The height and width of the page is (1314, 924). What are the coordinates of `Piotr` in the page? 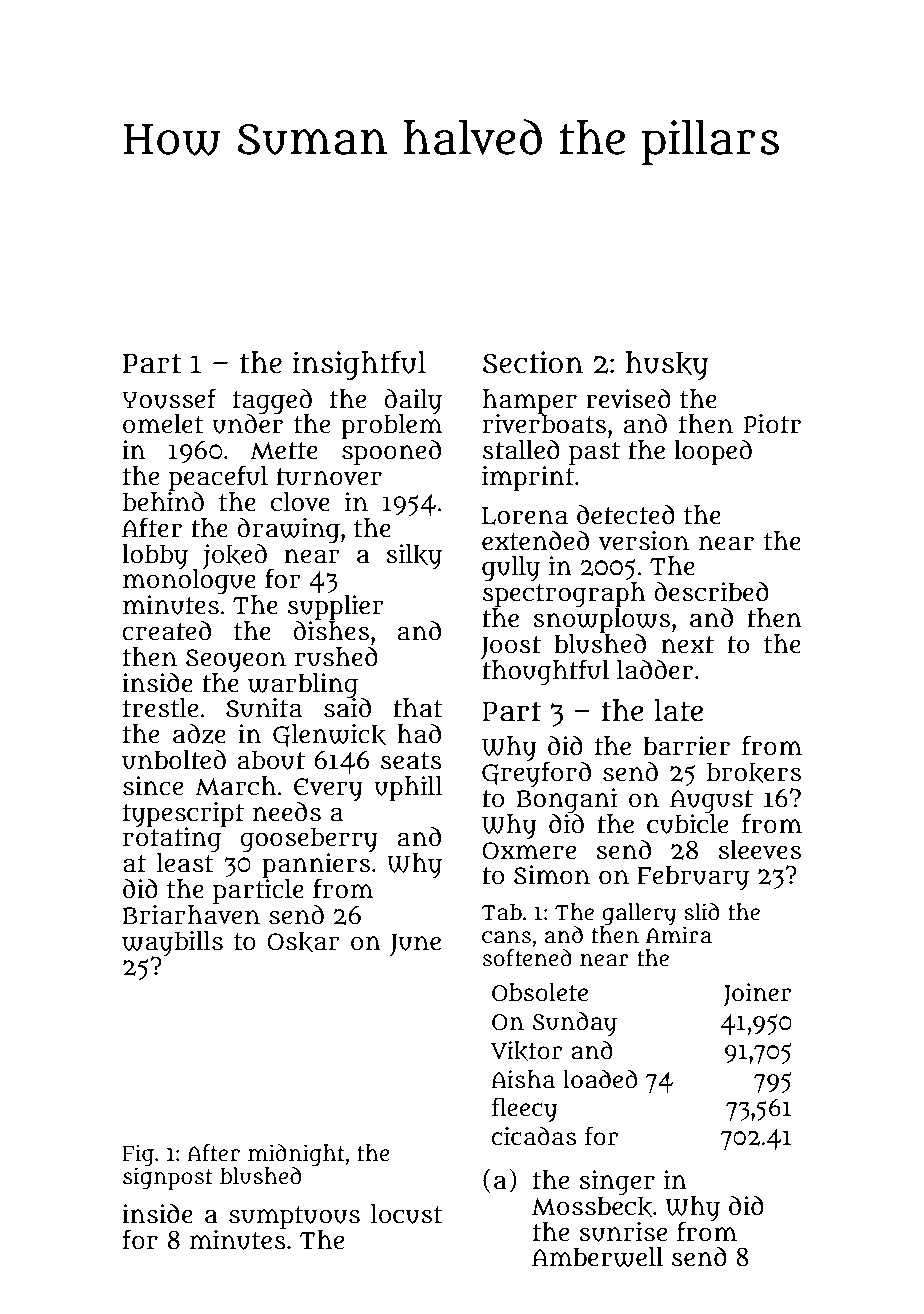 It's located at (772, 424).
